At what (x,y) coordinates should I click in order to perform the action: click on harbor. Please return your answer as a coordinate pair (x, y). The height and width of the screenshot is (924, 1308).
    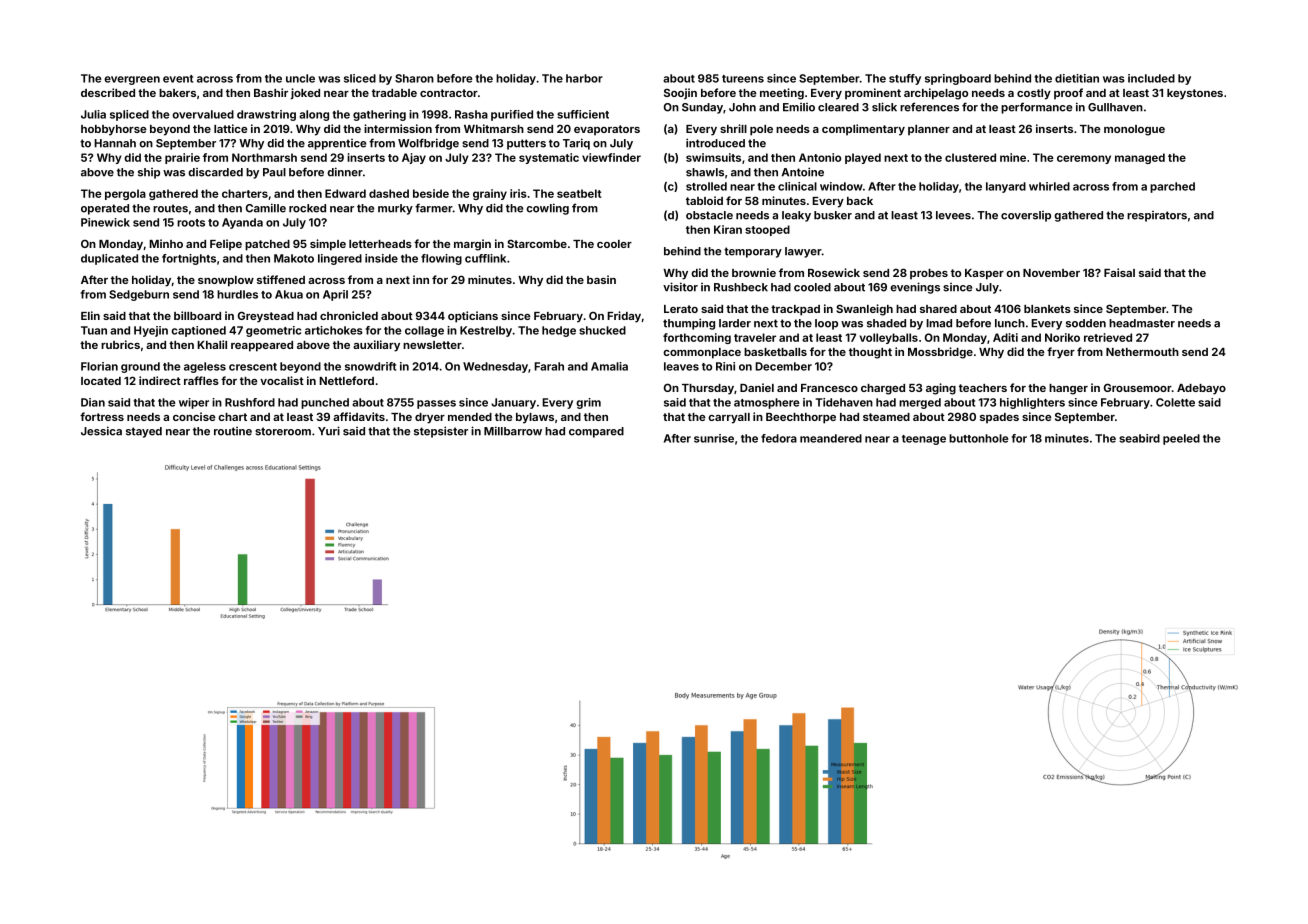
    Looking at the image, I should click on (584, 78).
